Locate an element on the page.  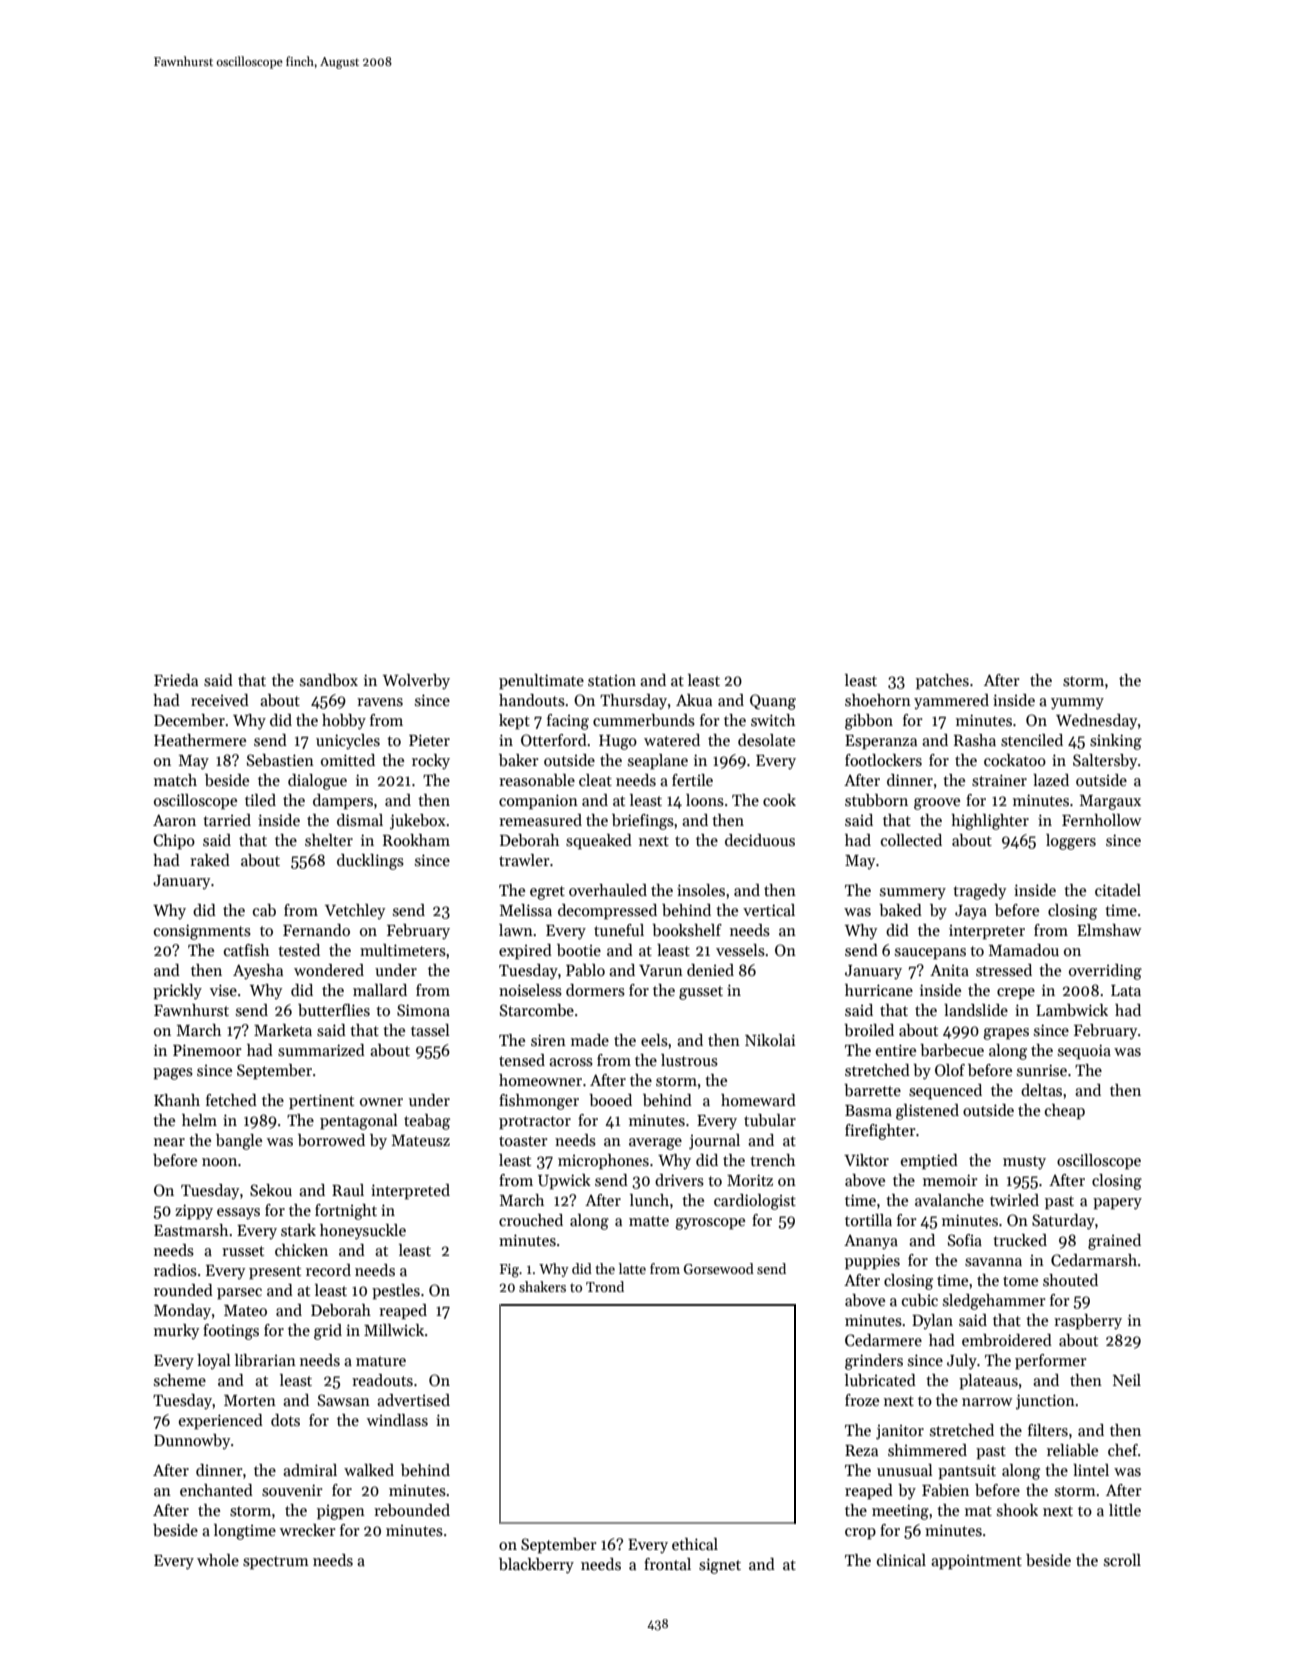
drivers is located at coordinates (679, 1180).
